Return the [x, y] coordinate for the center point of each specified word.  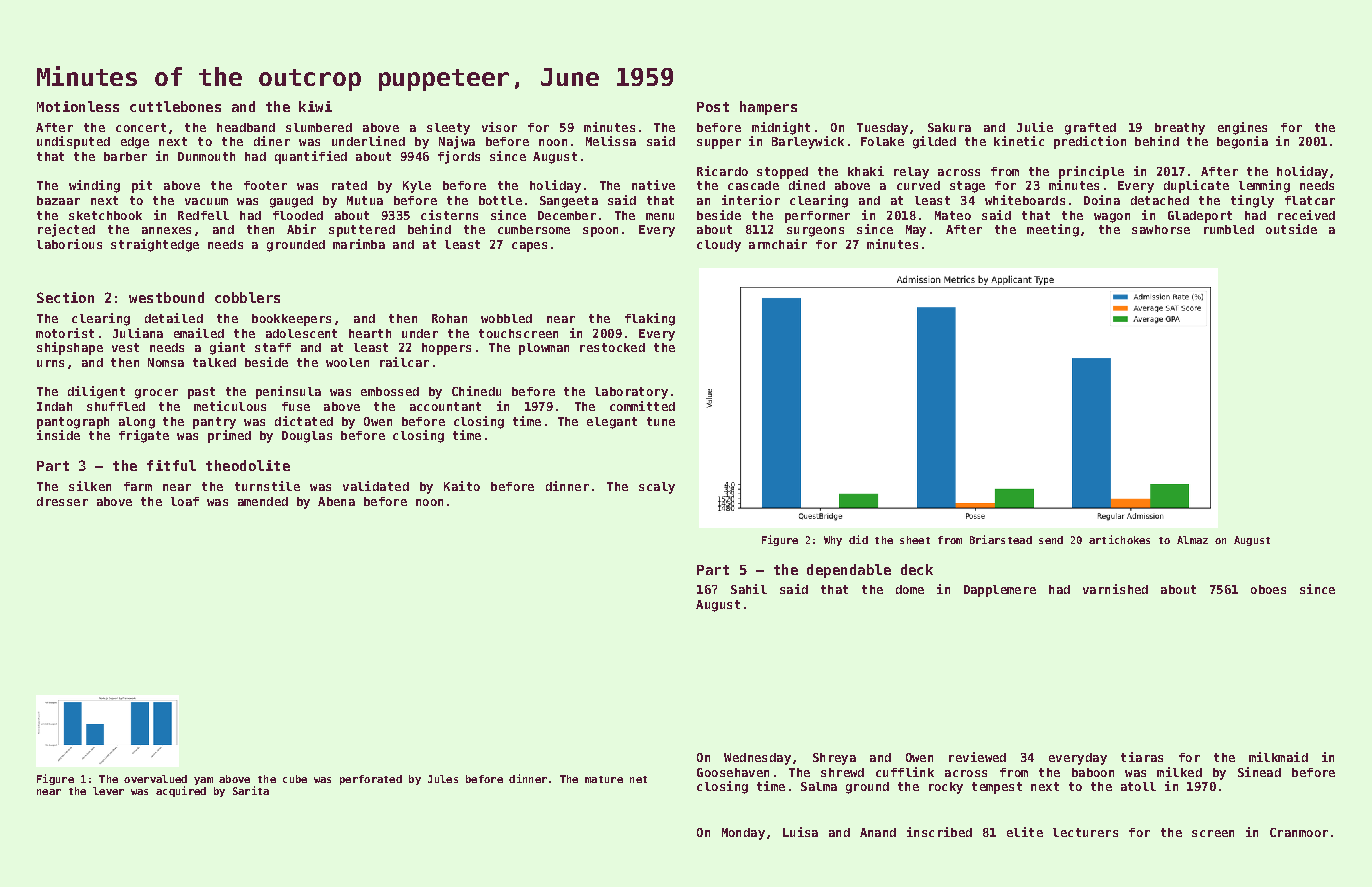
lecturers [1085, 832]
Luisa [800, 832]
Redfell [203, 215]
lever [108, 791]
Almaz [1192, 540]
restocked [612, 347]
